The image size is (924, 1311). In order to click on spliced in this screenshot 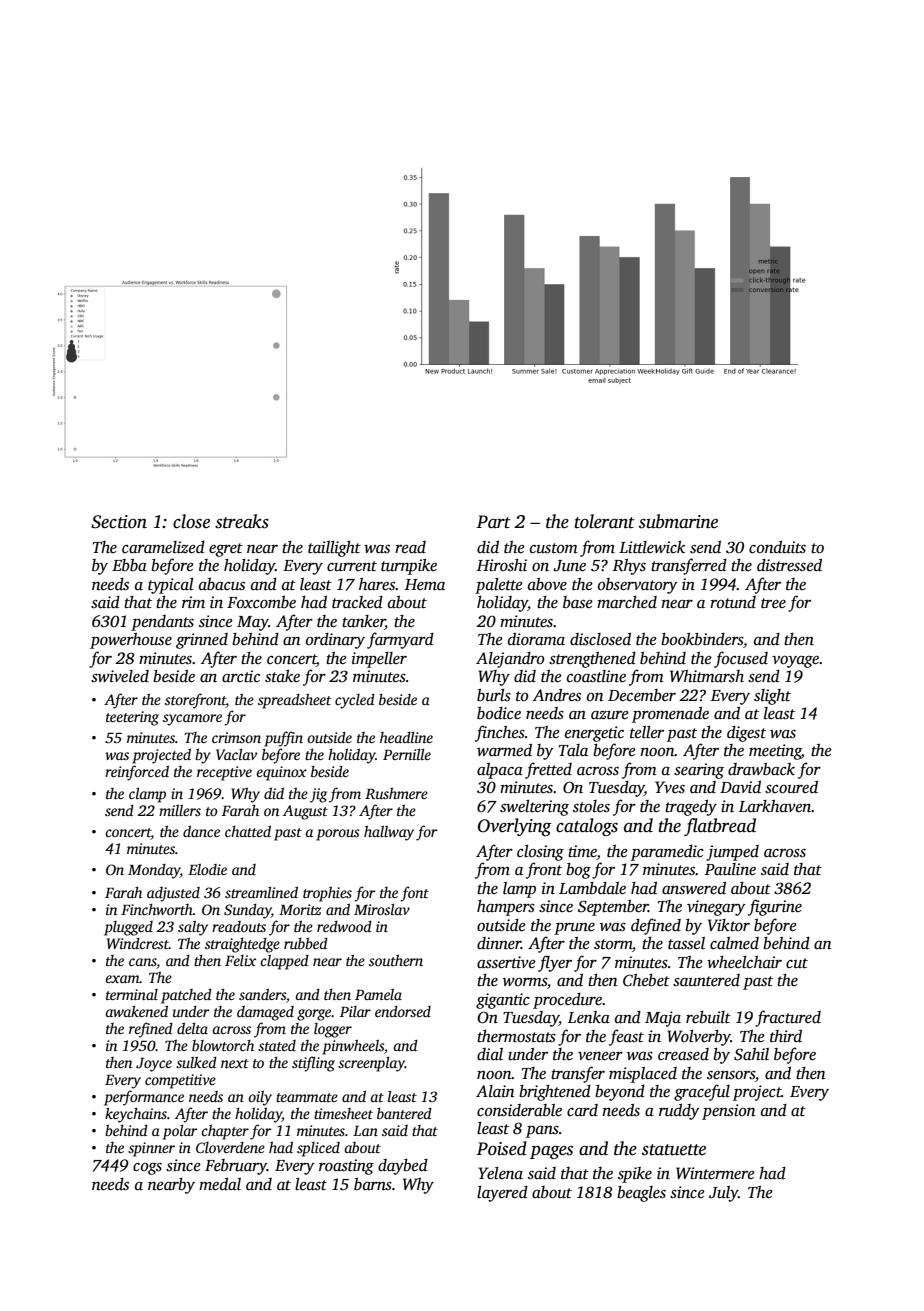, I will do `click(318, 1149)`.
